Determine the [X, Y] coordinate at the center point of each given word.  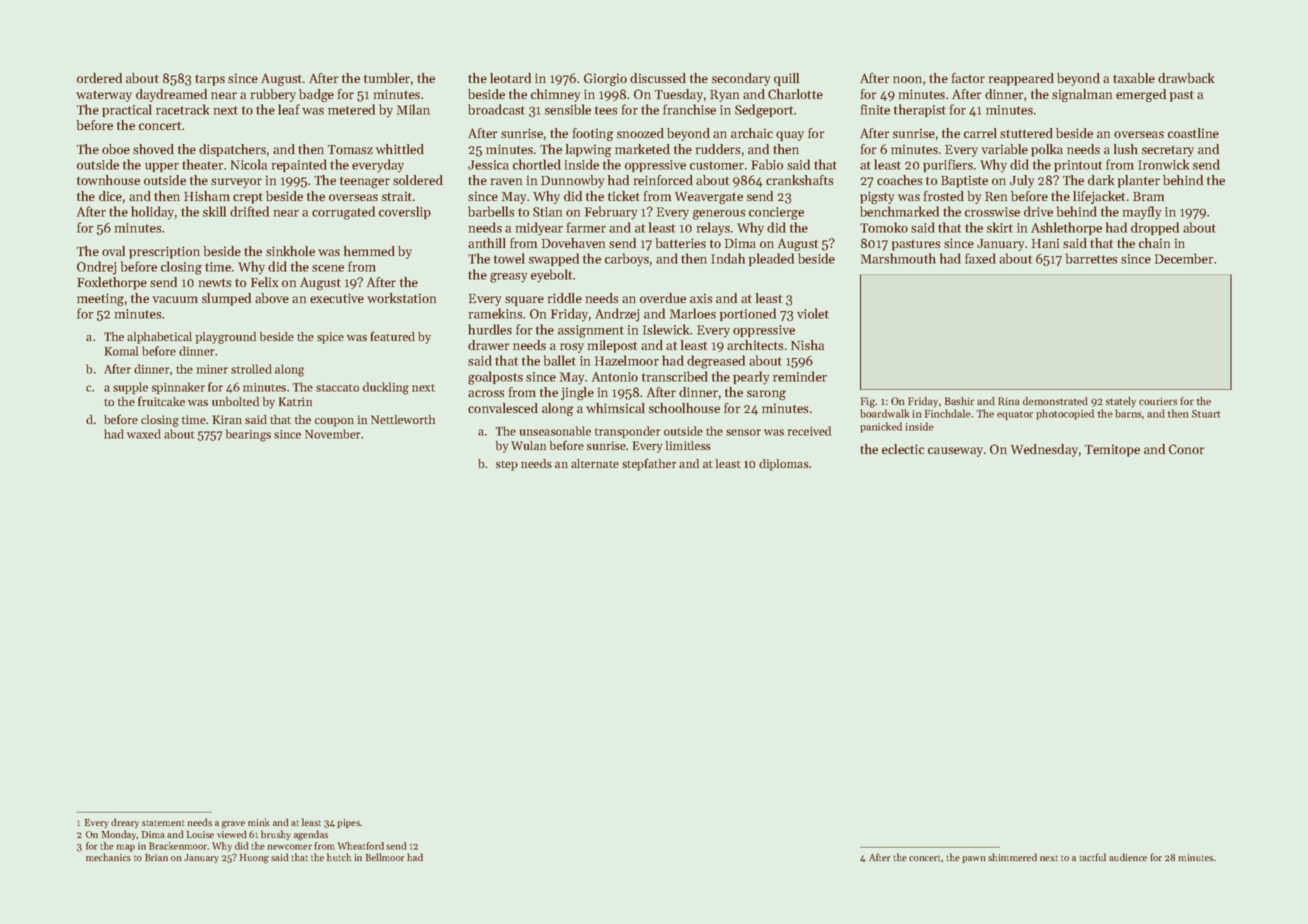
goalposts [495, 378]
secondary [741, 79]
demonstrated [1055, 401]
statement [163, 823]
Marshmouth [898, 258]
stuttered [1026, 133]
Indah [728, 258]
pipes [349, 823]
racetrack [182, 109]
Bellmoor [385, 857]
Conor [1187, 449]
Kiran [227, 419]
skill [214, 211]
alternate [595, 463]
